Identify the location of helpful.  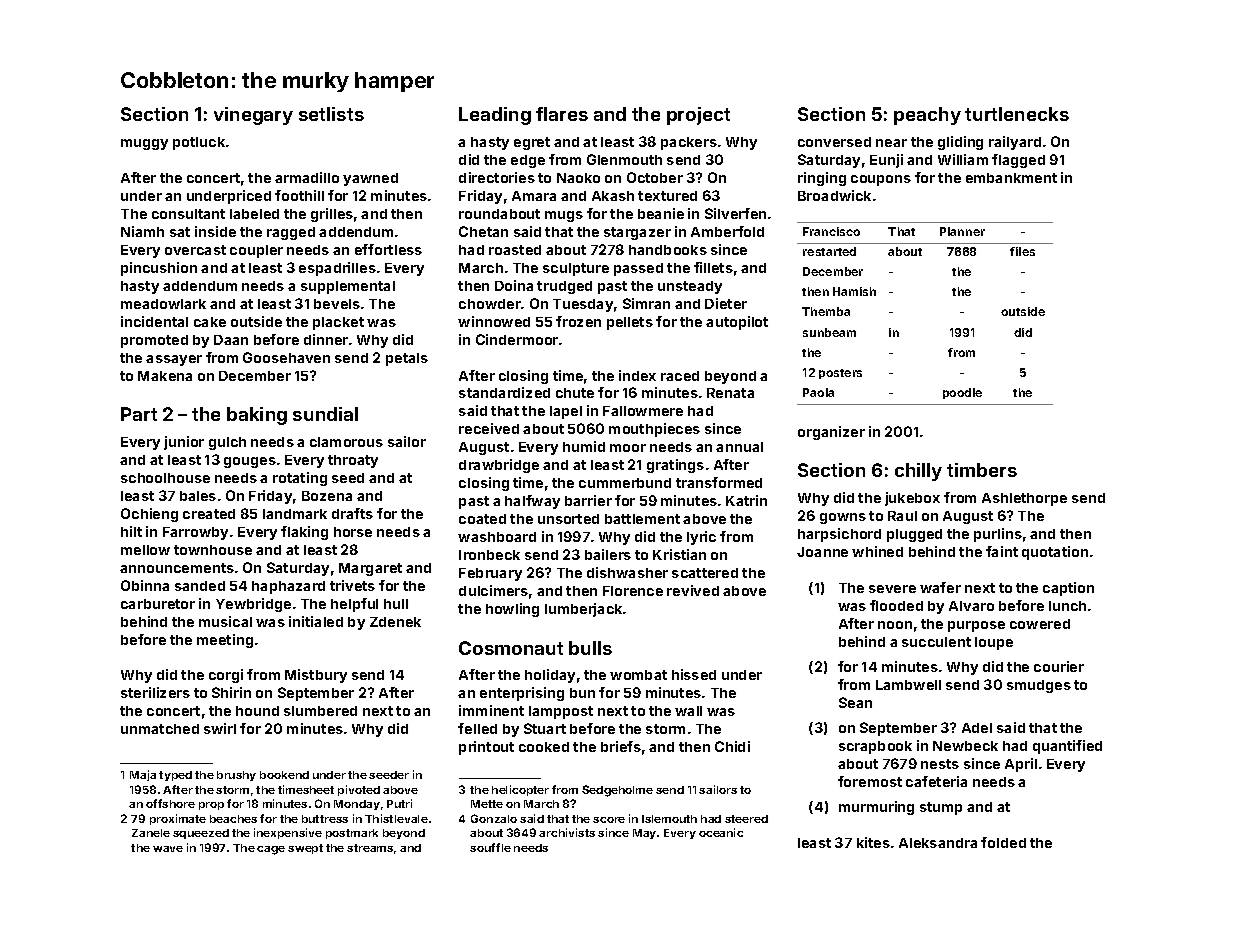
(354, 605).
